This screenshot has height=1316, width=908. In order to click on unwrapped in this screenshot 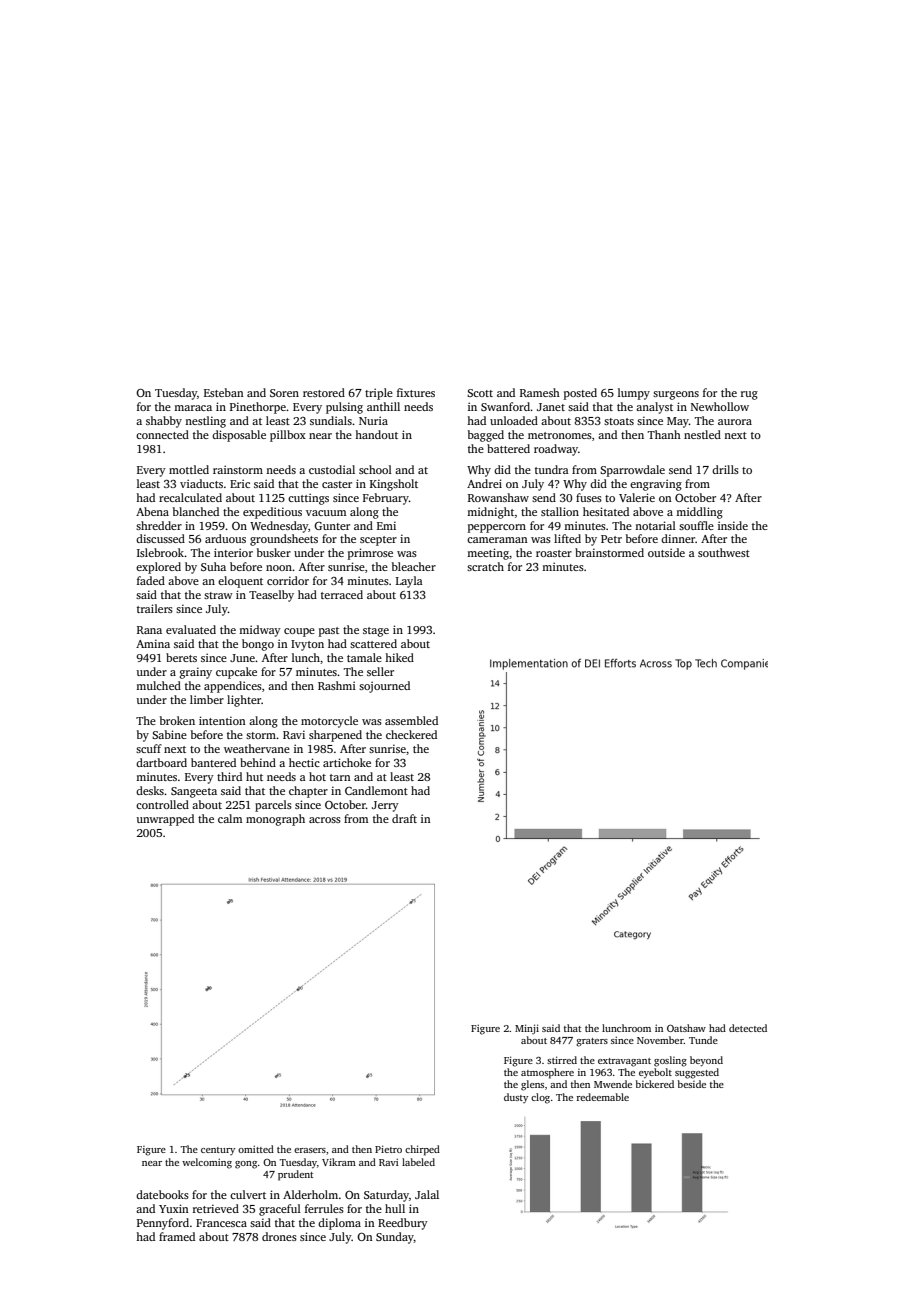, I will do `click(165, 820)`.
